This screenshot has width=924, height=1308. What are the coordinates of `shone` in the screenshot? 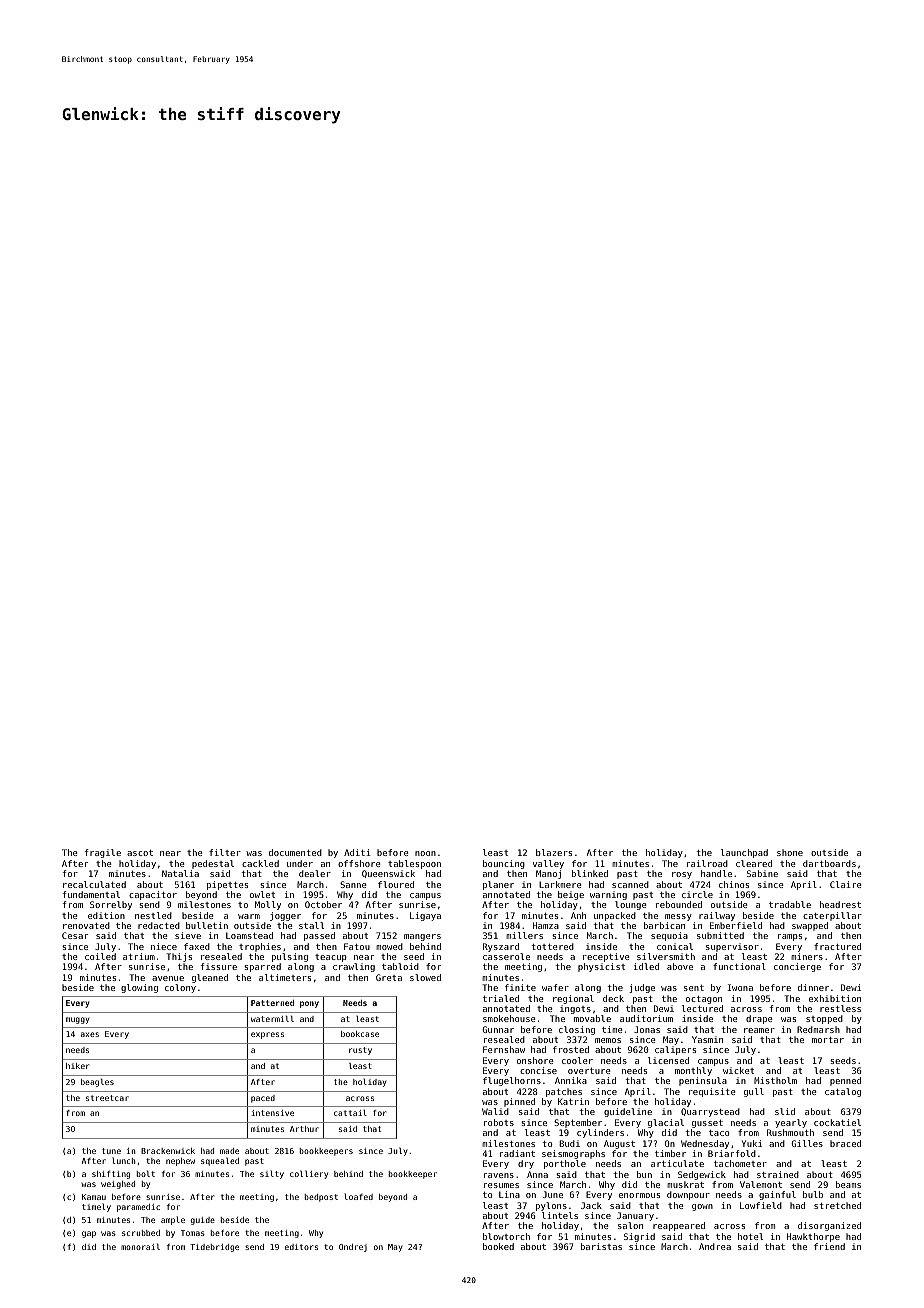 It's located at (790, 852).
